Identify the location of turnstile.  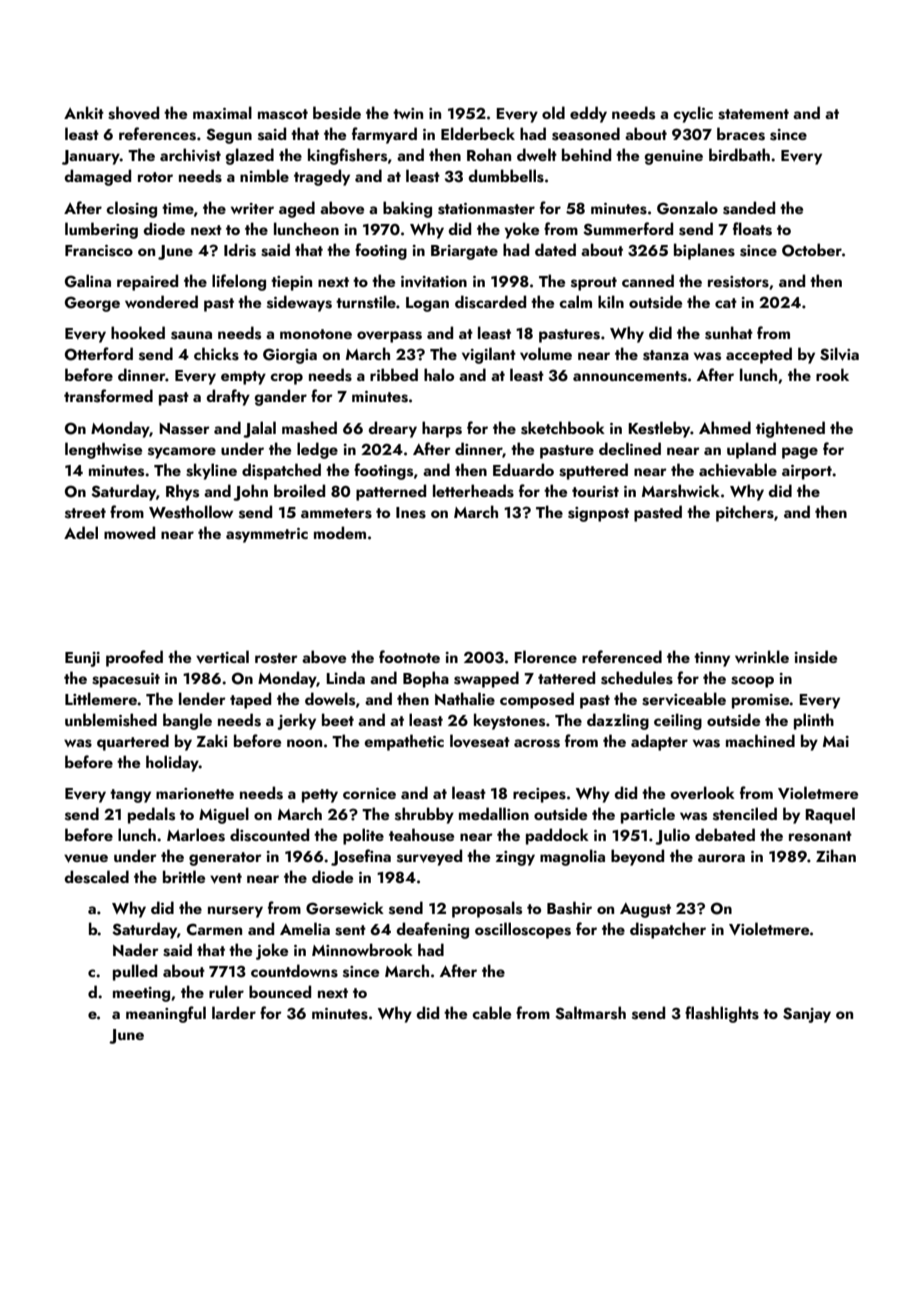
(366, 302).
